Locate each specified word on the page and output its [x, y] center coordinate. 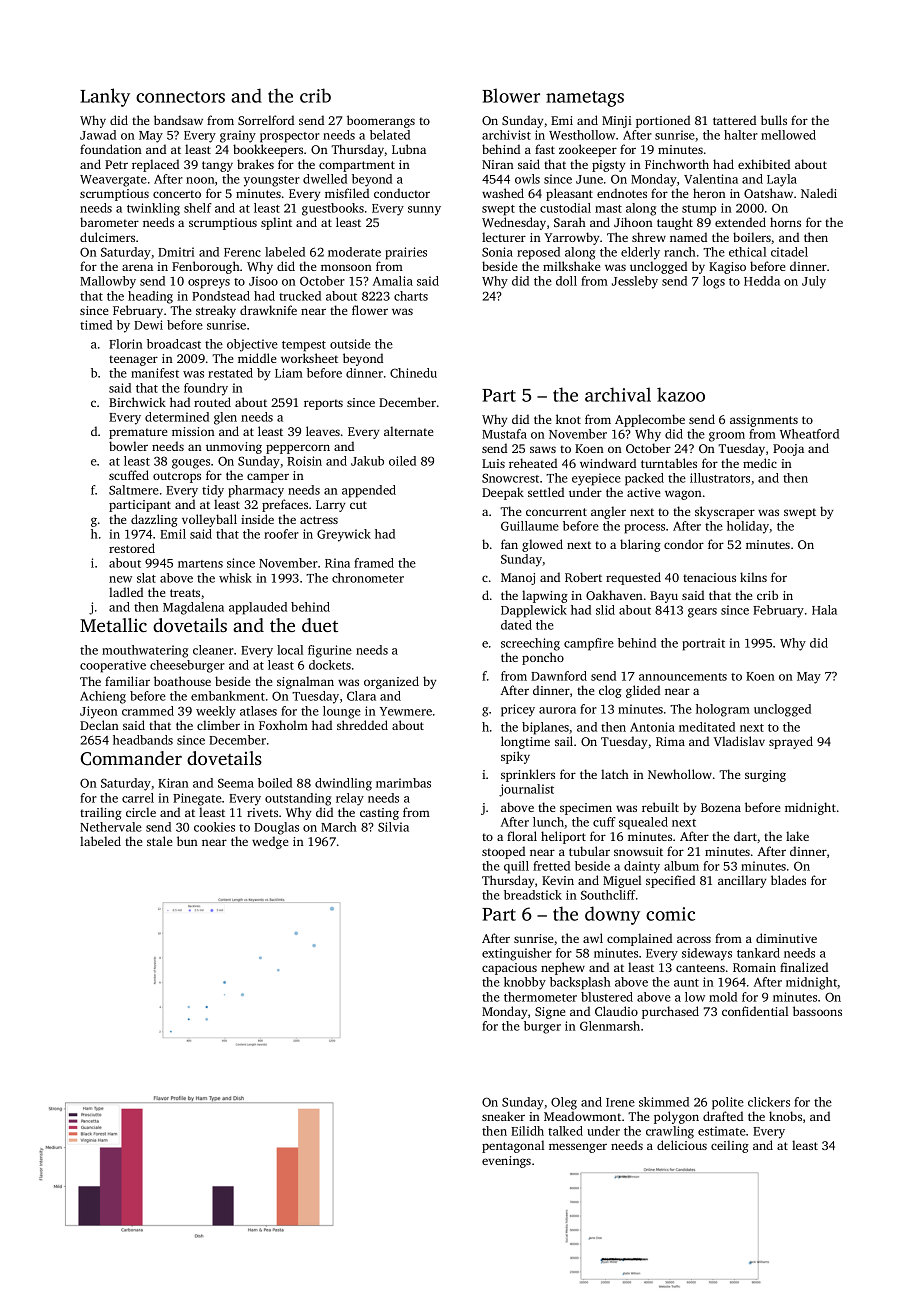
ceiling [730, 1146]
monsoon [346, 267]
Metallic [113, 625]
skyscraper [725, 512]
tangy [217, 166]
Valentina [711, 179]
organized [391, 682]
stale [159, 841]
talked [565, 1131]
